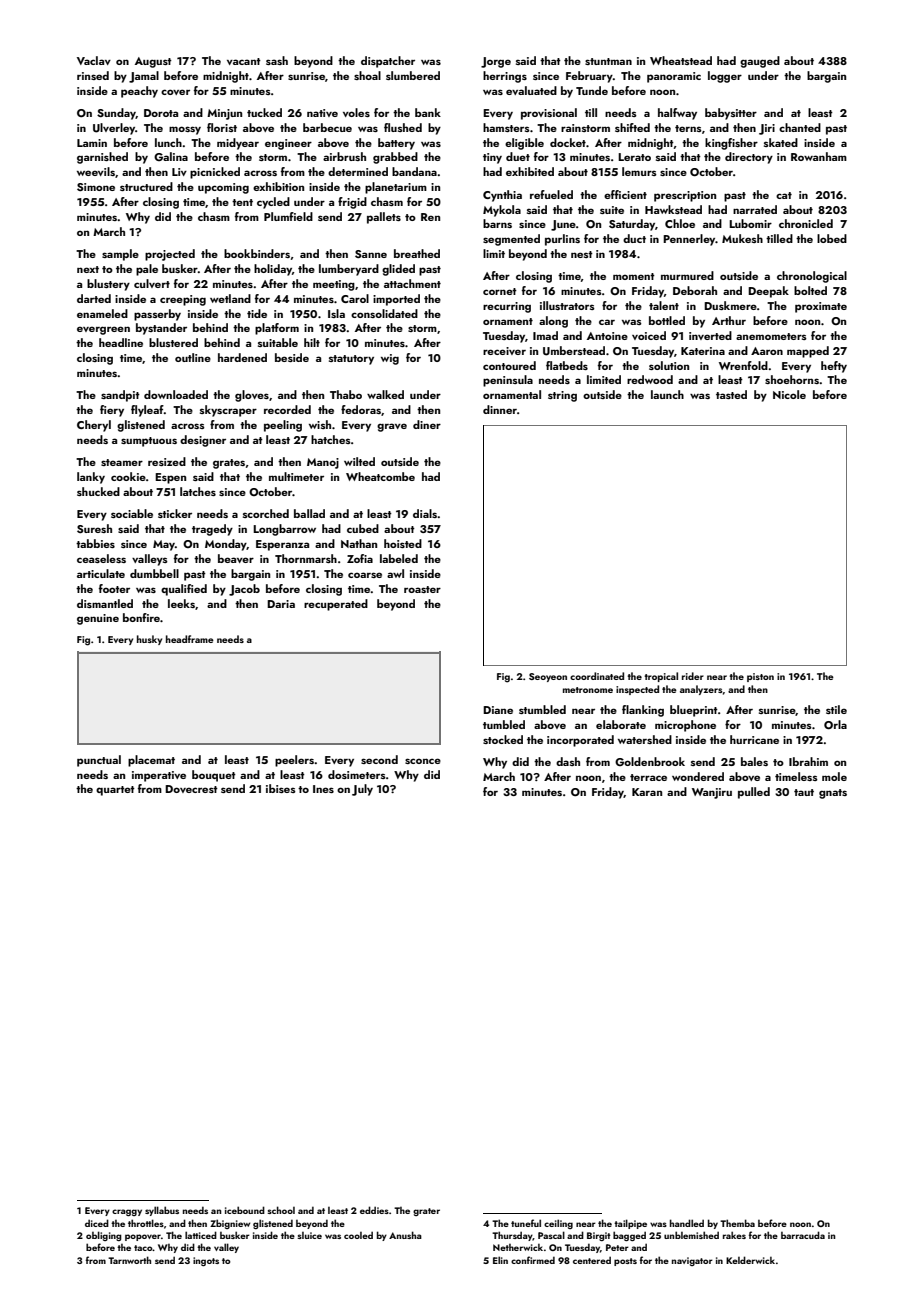  What do you see at coordinates (425, 513) in the screenshot?
I see `dials` at bounding box center [425, 513].
